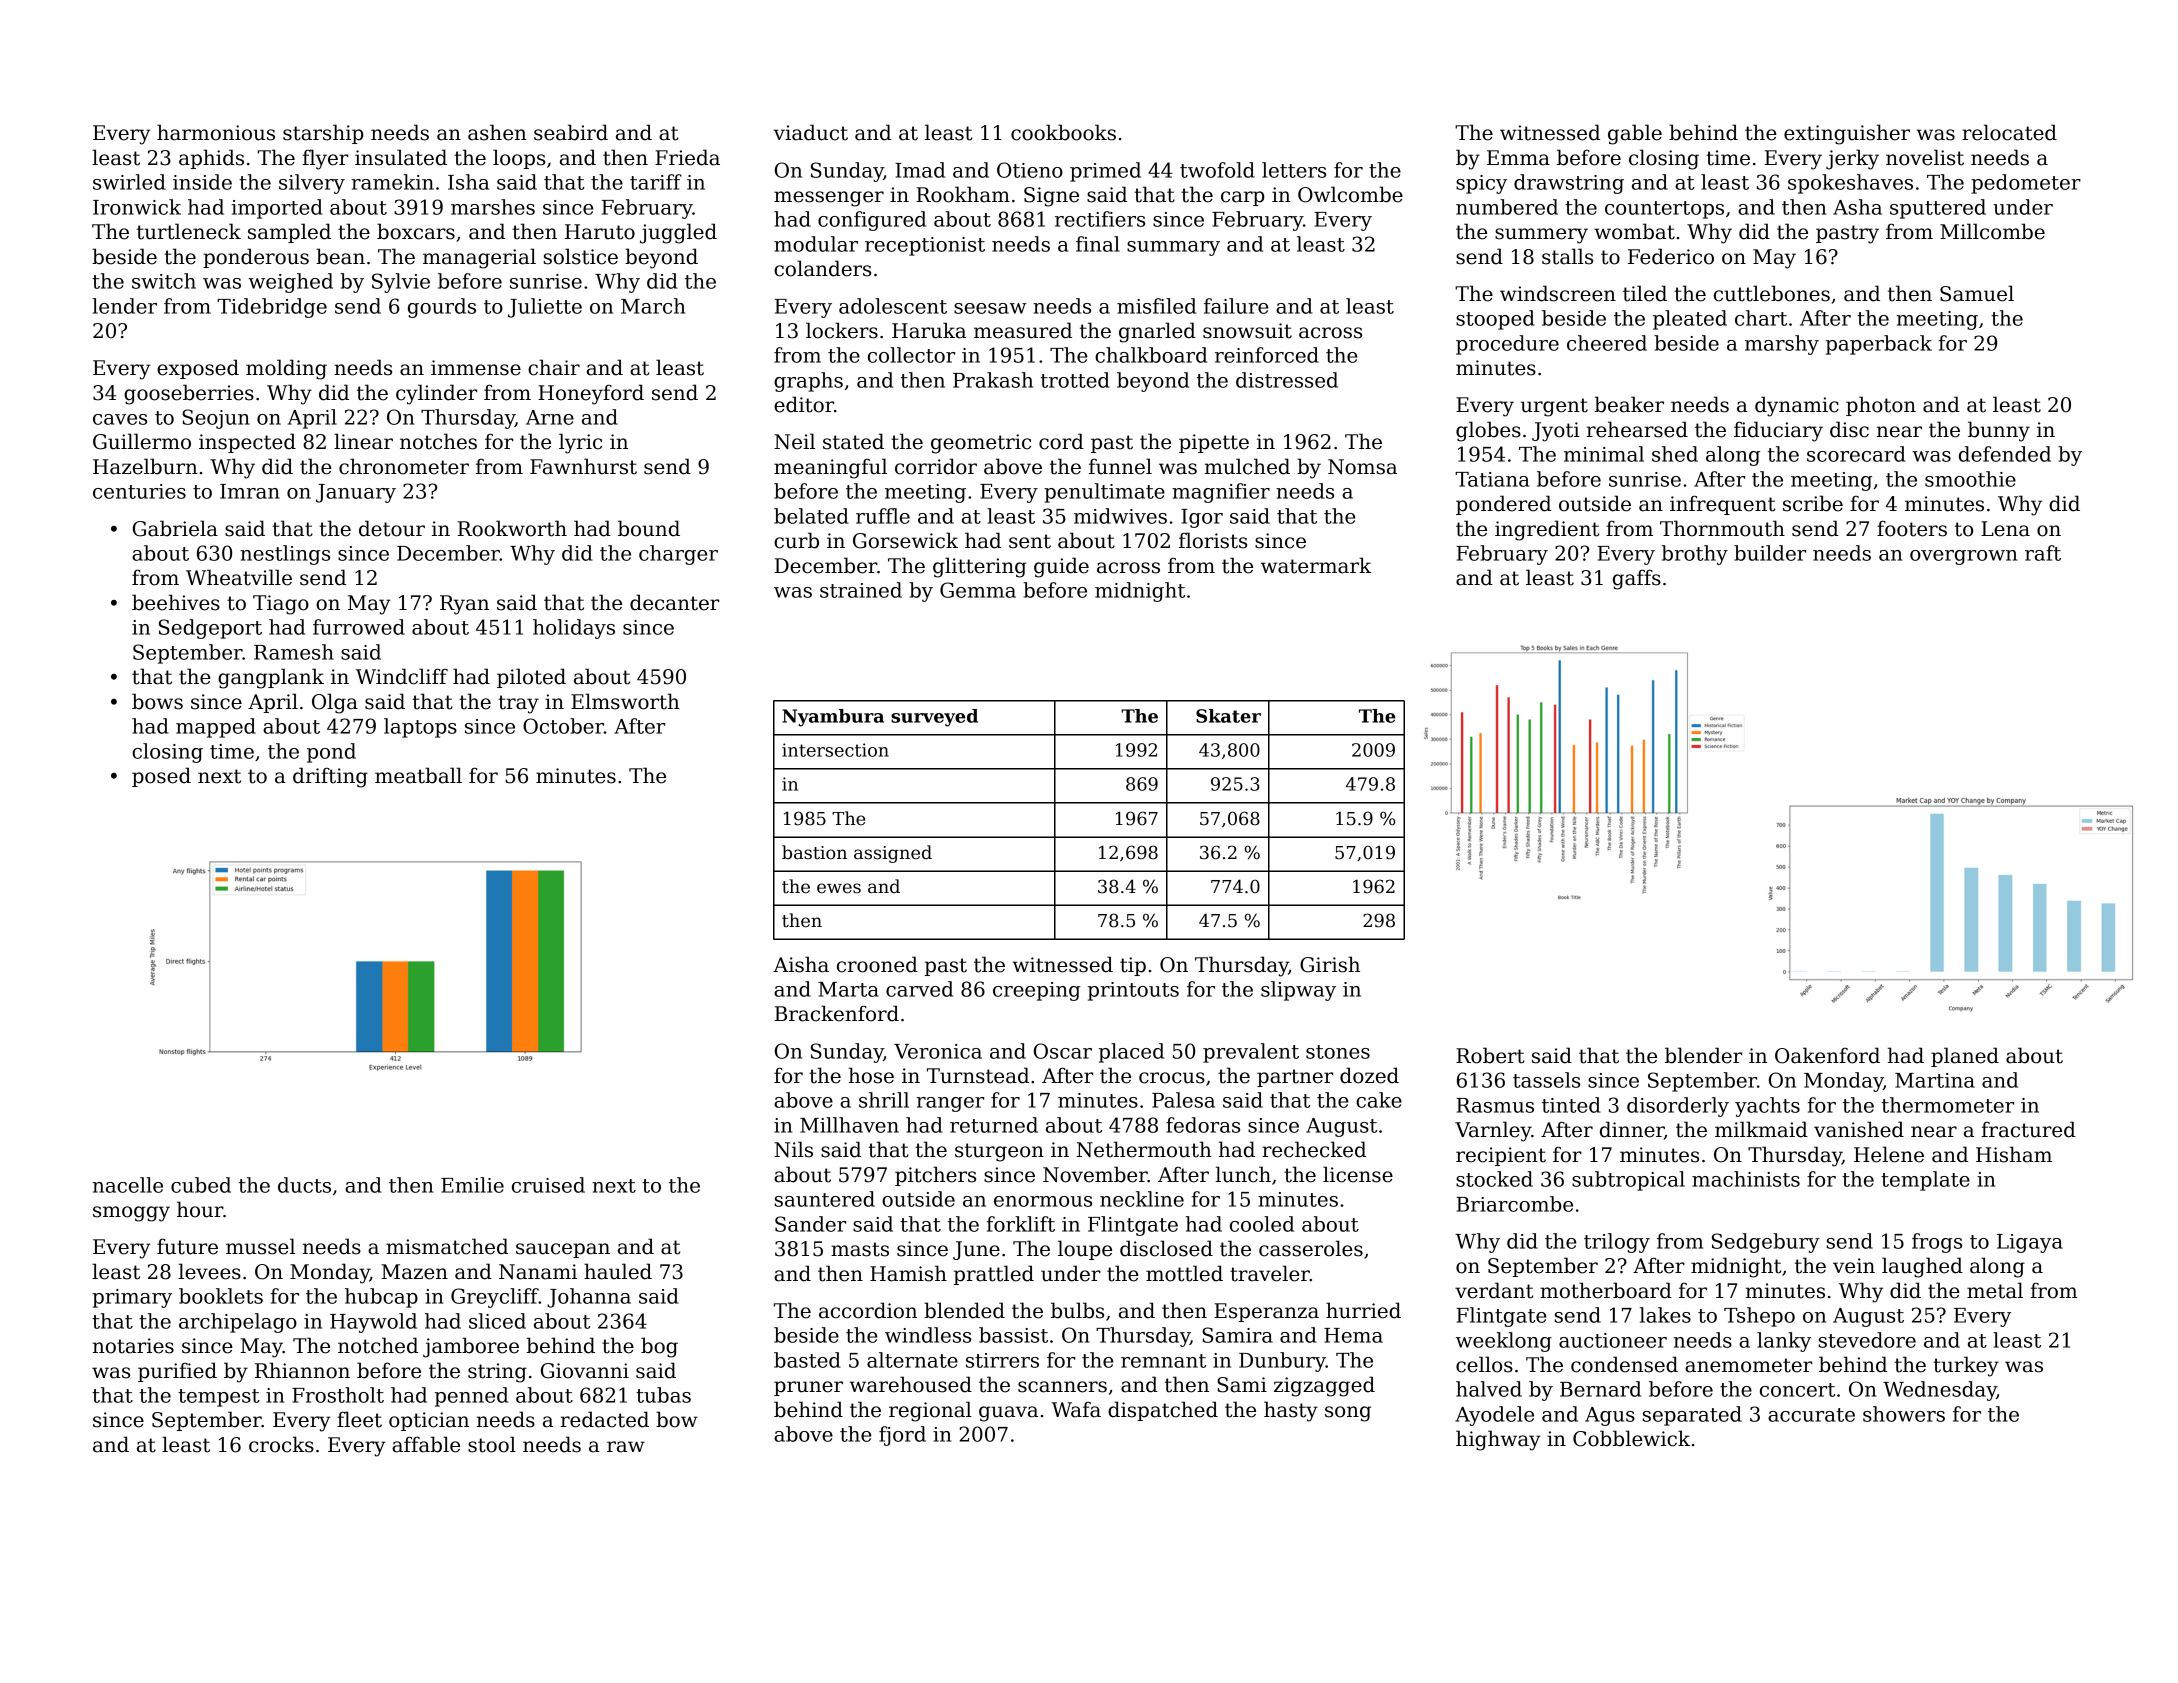  I want to click on planed, so click(1965, 1057).
